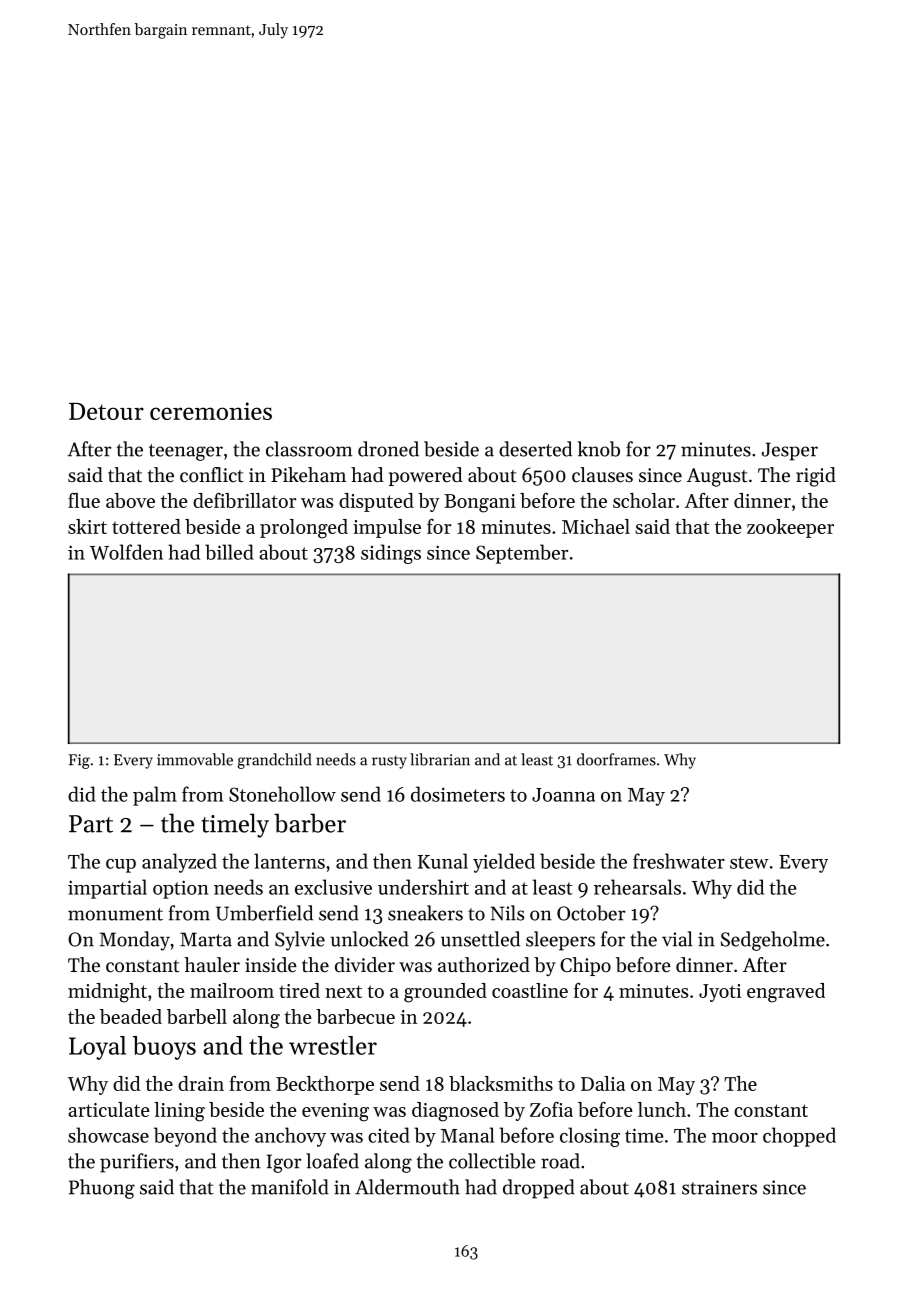  I want to click on cup, so click(121, 866).
